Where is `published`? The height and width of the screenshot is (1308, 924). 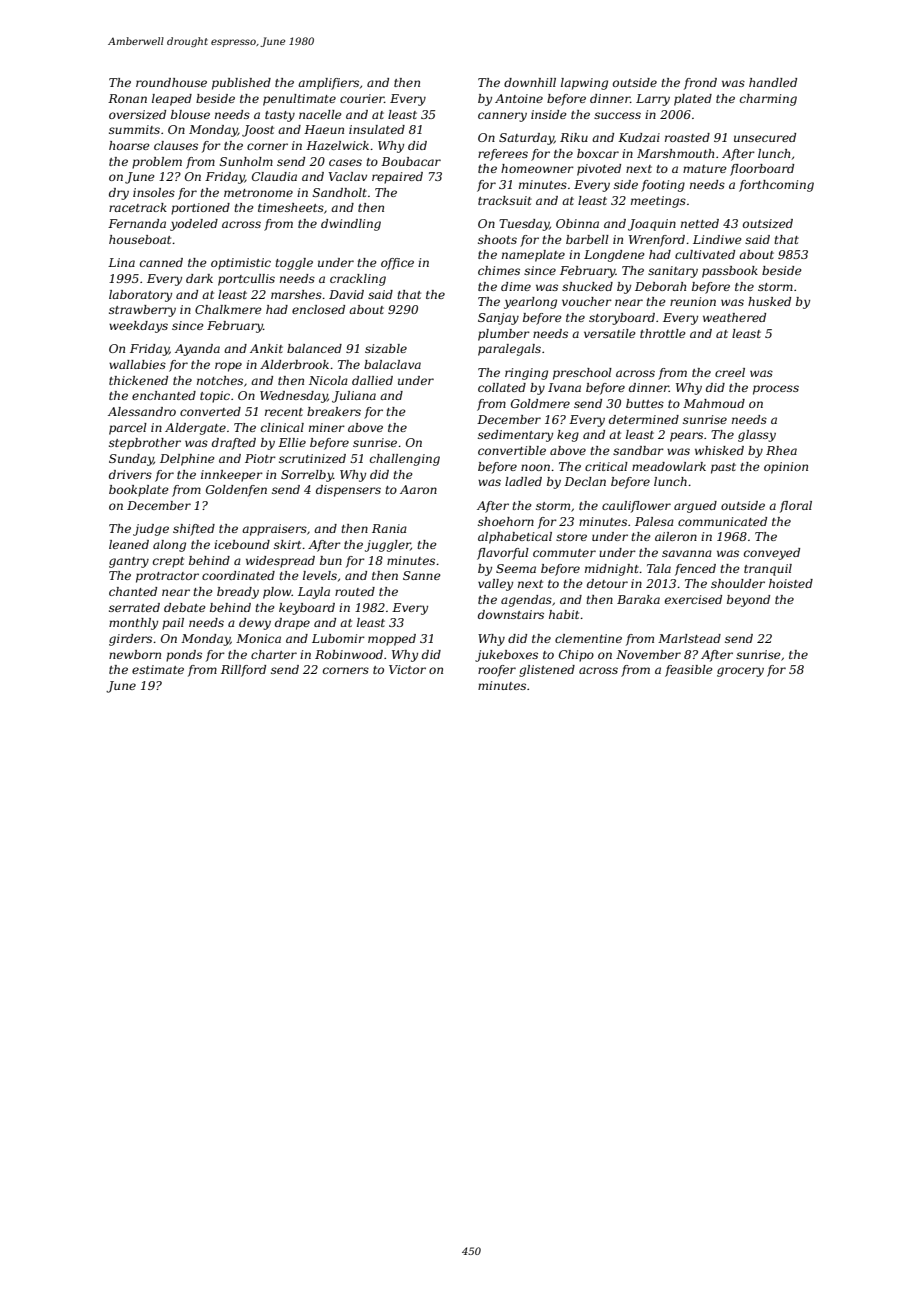
published is located at coordinates (241, 84).
